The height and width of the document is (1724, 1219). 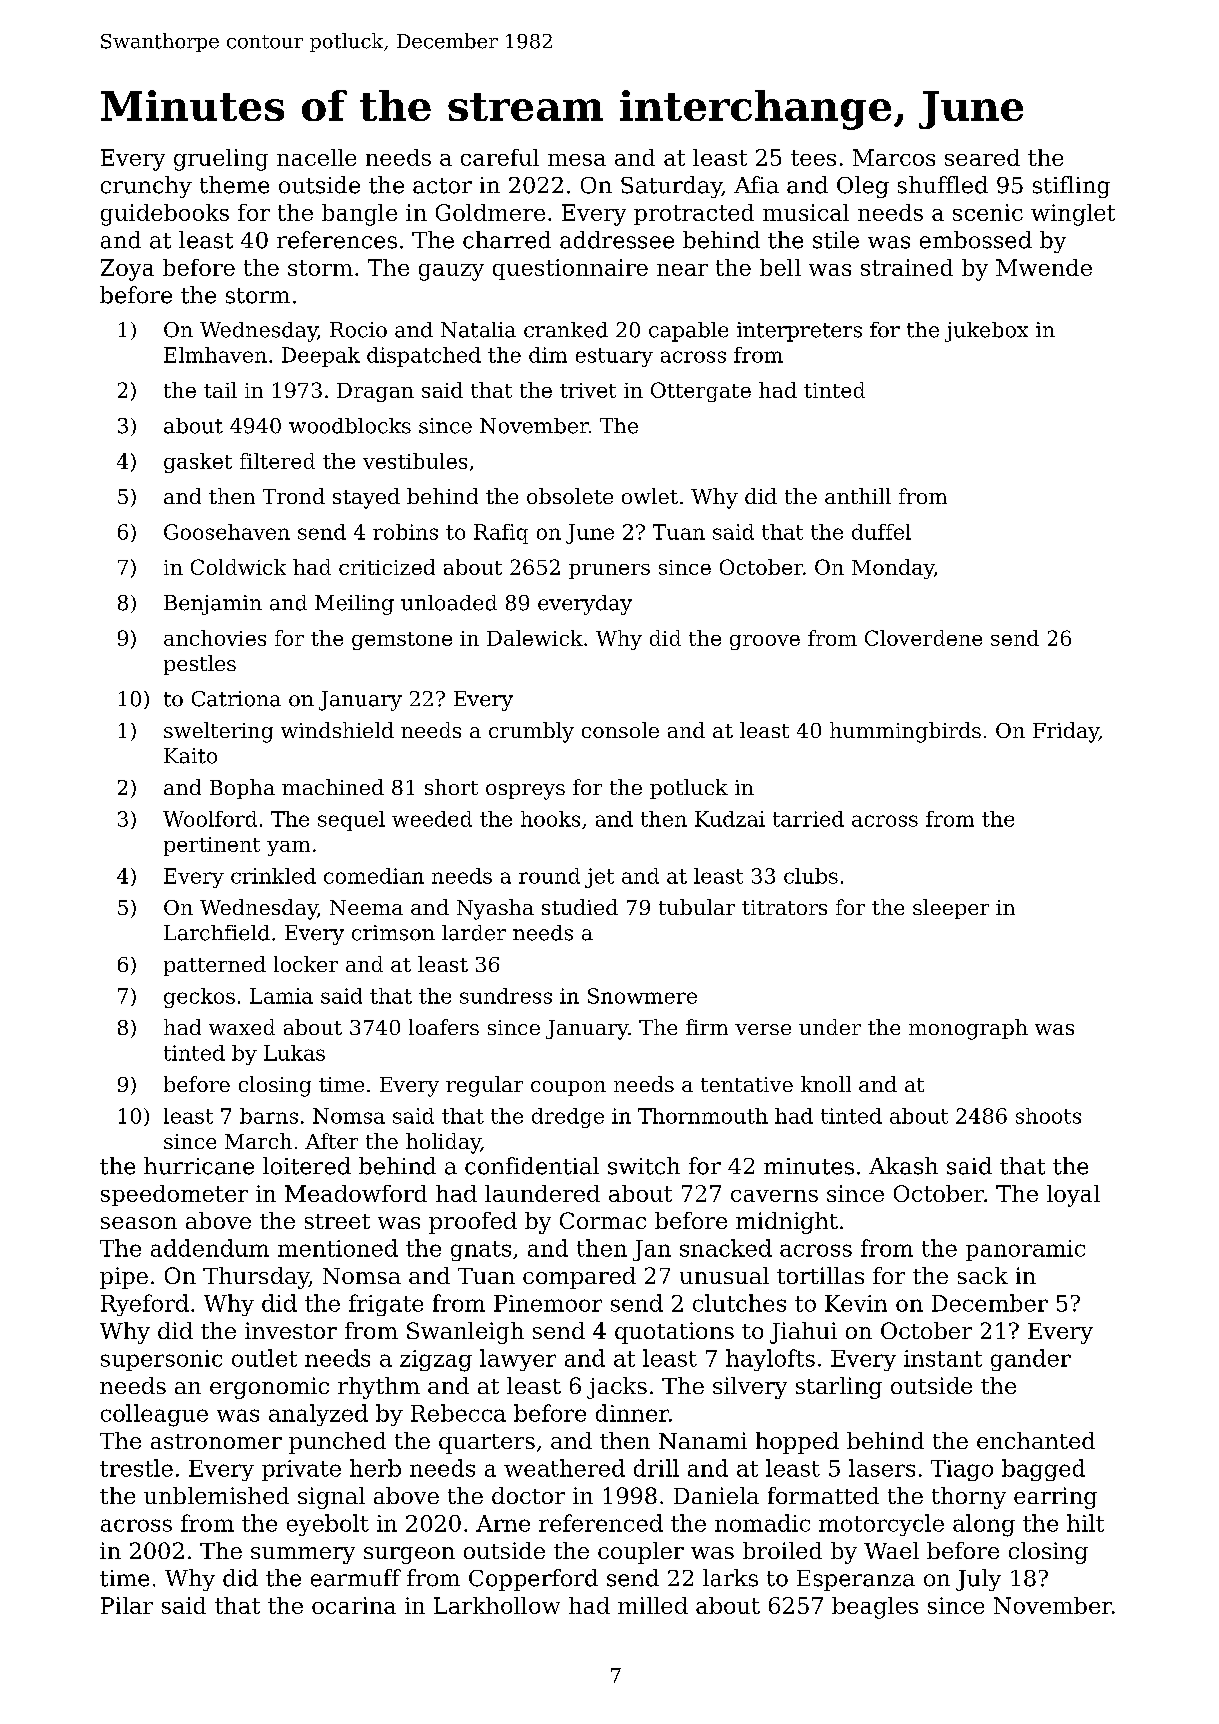 What do you see at coordinates (951, 909) in the document?
I see `sleeper` at bounding box center [951, 909].
